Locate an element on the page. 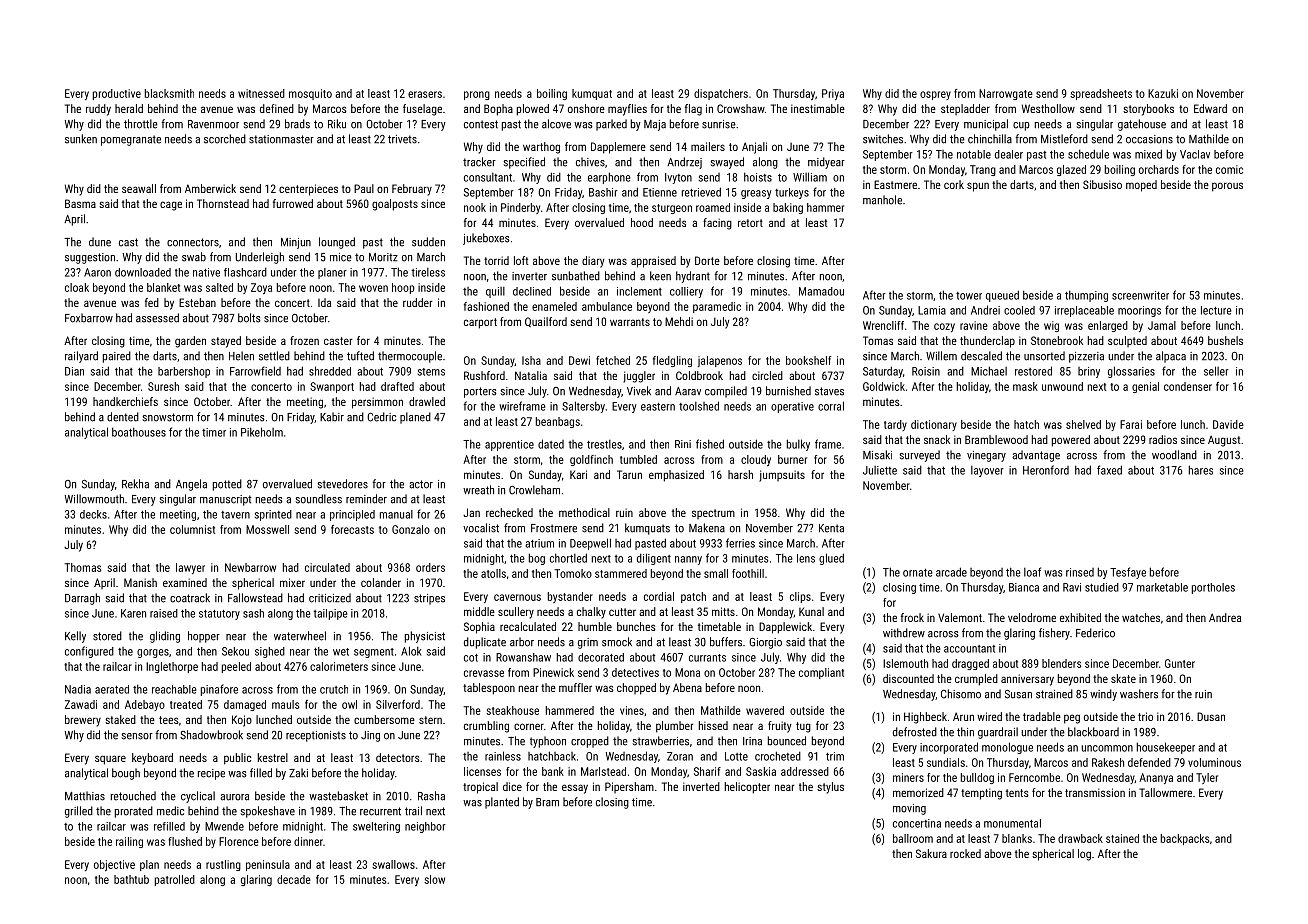  velodrome is located at coordinates (1032, 617).
